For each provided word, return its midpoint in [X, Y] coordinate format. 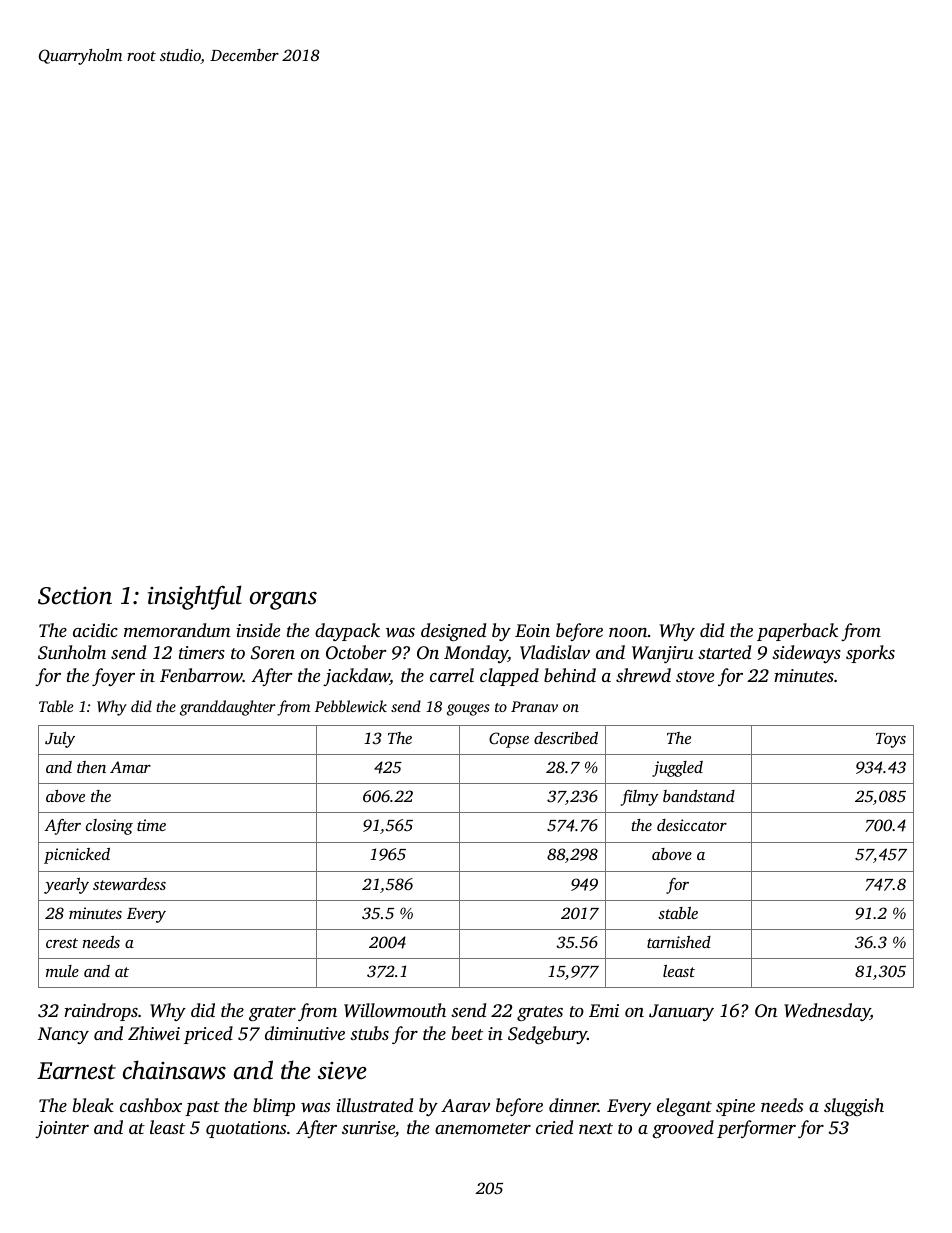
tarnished [679, 942]
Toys [891, 740]
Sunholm [72, 652]
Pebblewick [351, 706]
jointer [62, 1129]
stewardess [129, 884]
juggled [677, 769]
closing [109, 827]
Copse [509, 740]
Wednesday [827, 1012]
